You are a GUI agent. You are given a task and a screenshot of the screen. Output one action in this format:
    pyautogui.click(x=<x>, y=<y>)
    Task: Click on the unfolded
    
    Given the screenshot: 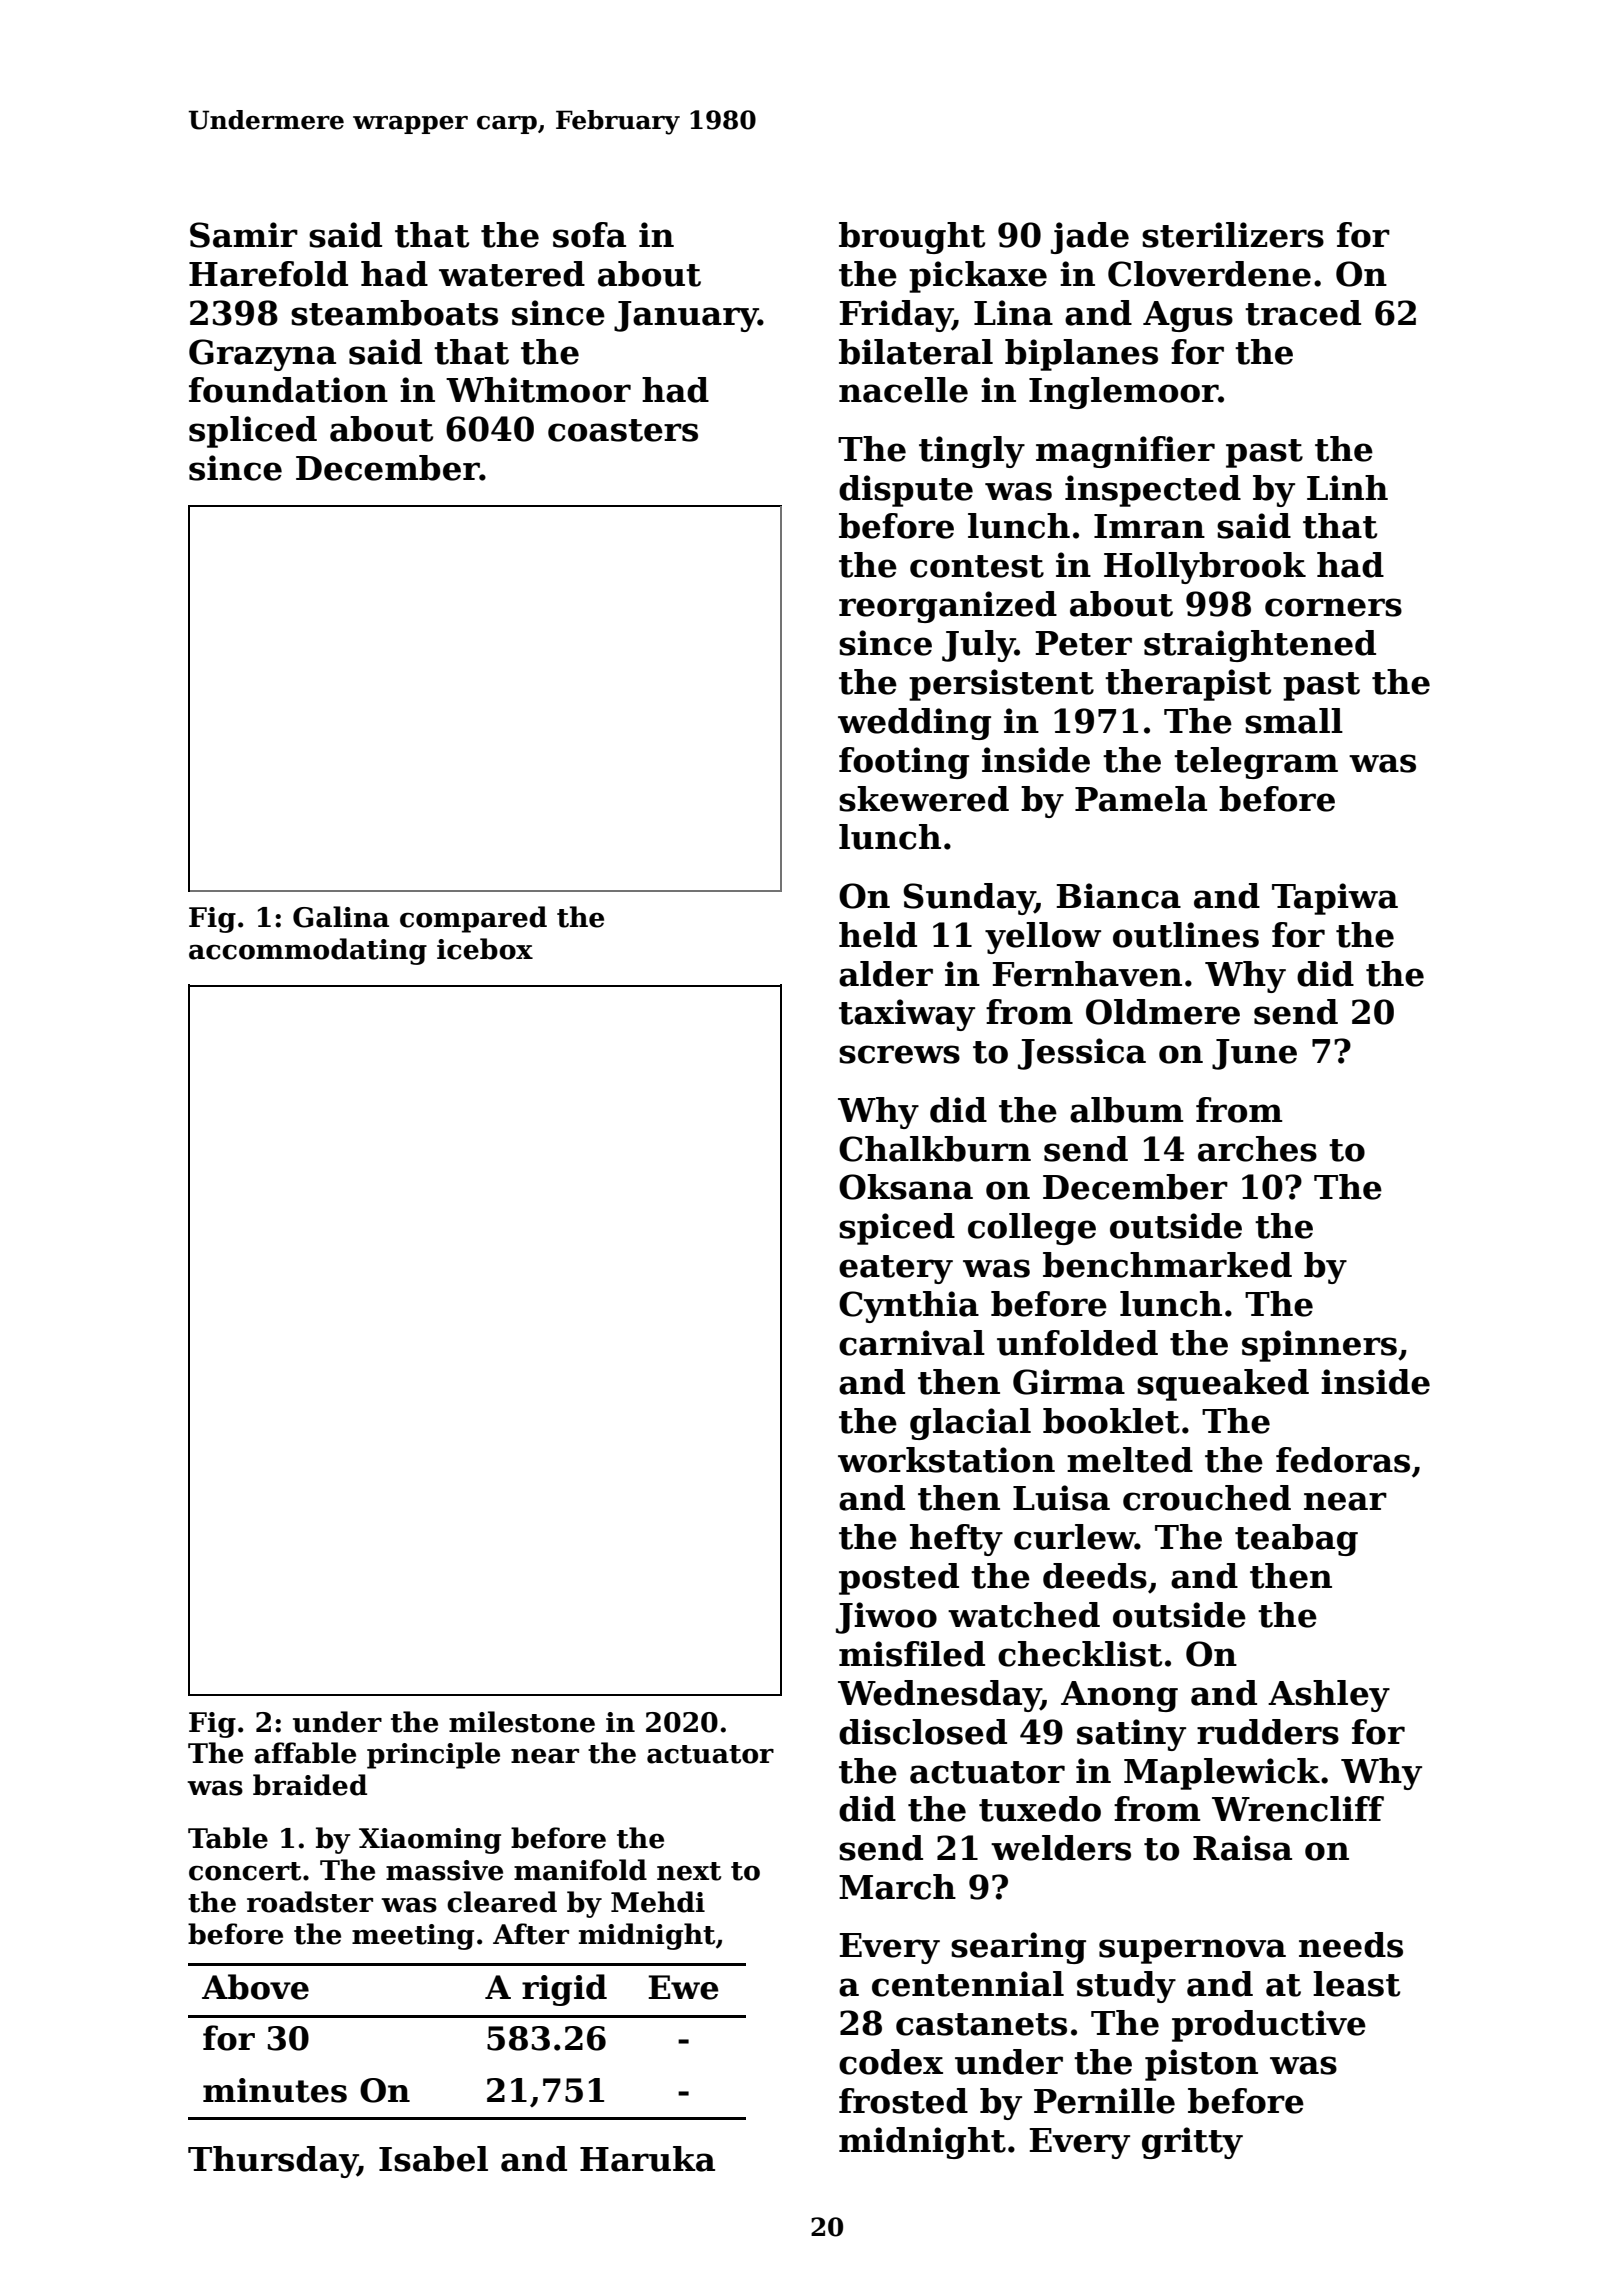 What is the action you would take?
    pyautogui.click(x=1077, y=1343)
